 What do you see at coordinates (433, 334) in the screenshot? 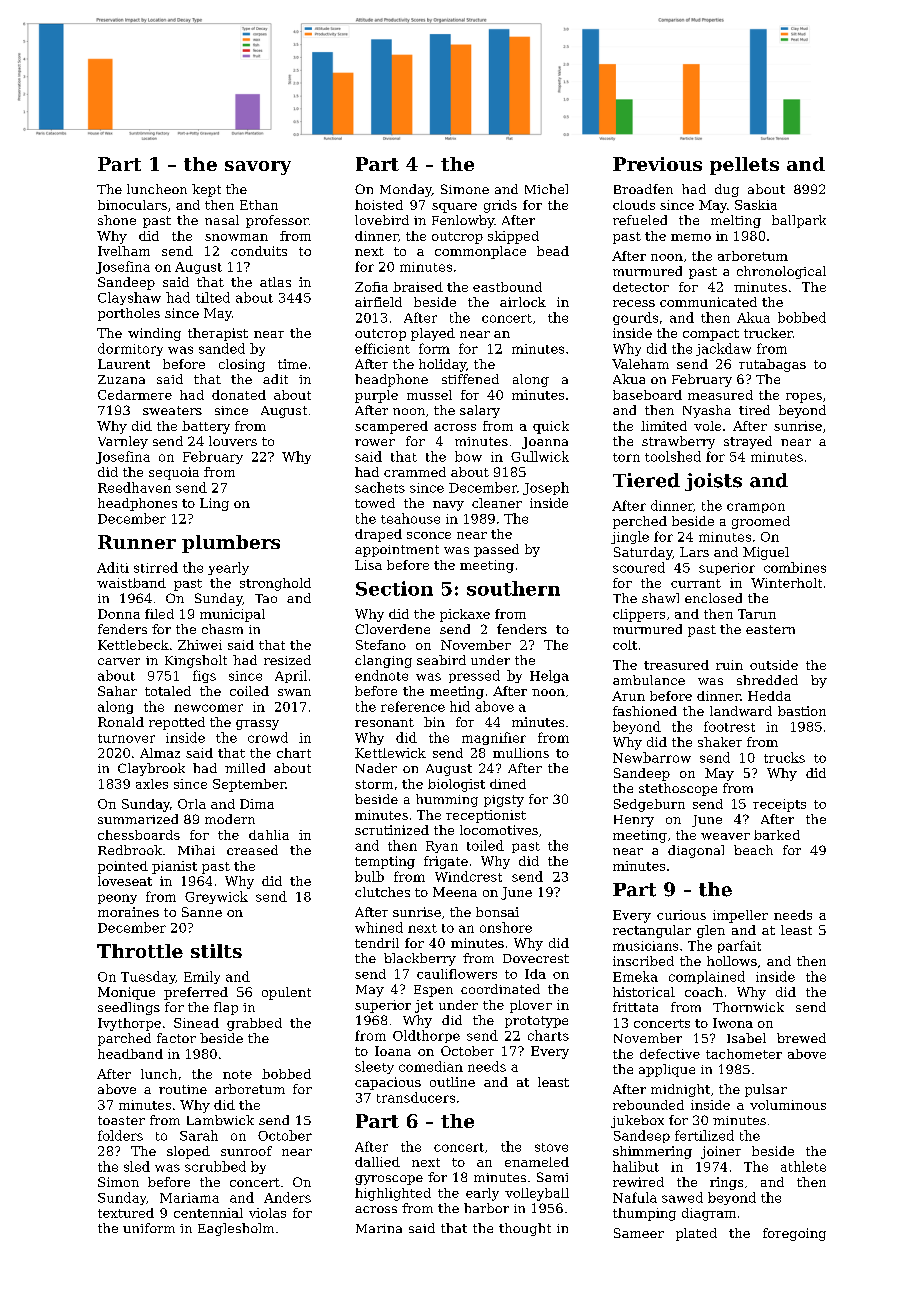
I see `played` at bounding box center [433, 334].
